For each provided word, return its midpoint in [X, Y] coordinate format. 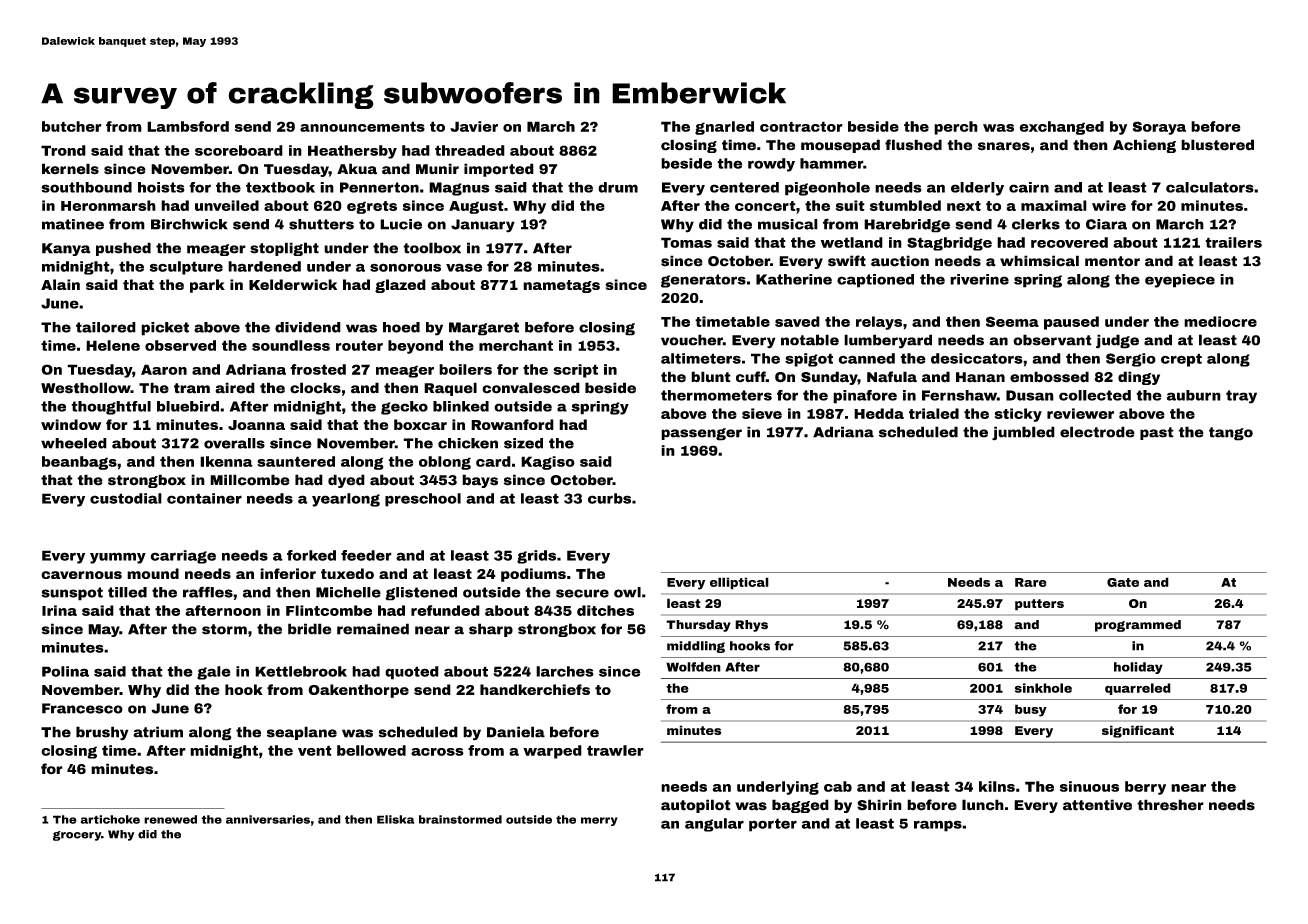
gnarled [724, 128]
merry [599, 821]
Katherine [794, 279]
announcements [362, 126]
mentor [1112, 261]
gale [214, 673]
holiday [1138, 668]
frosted [318, 369]
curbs [609, 498]
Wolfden [693, 667]
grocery [77, 836]
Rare [1031, 582]
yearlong [346, 500]
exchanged [1062, 128]
